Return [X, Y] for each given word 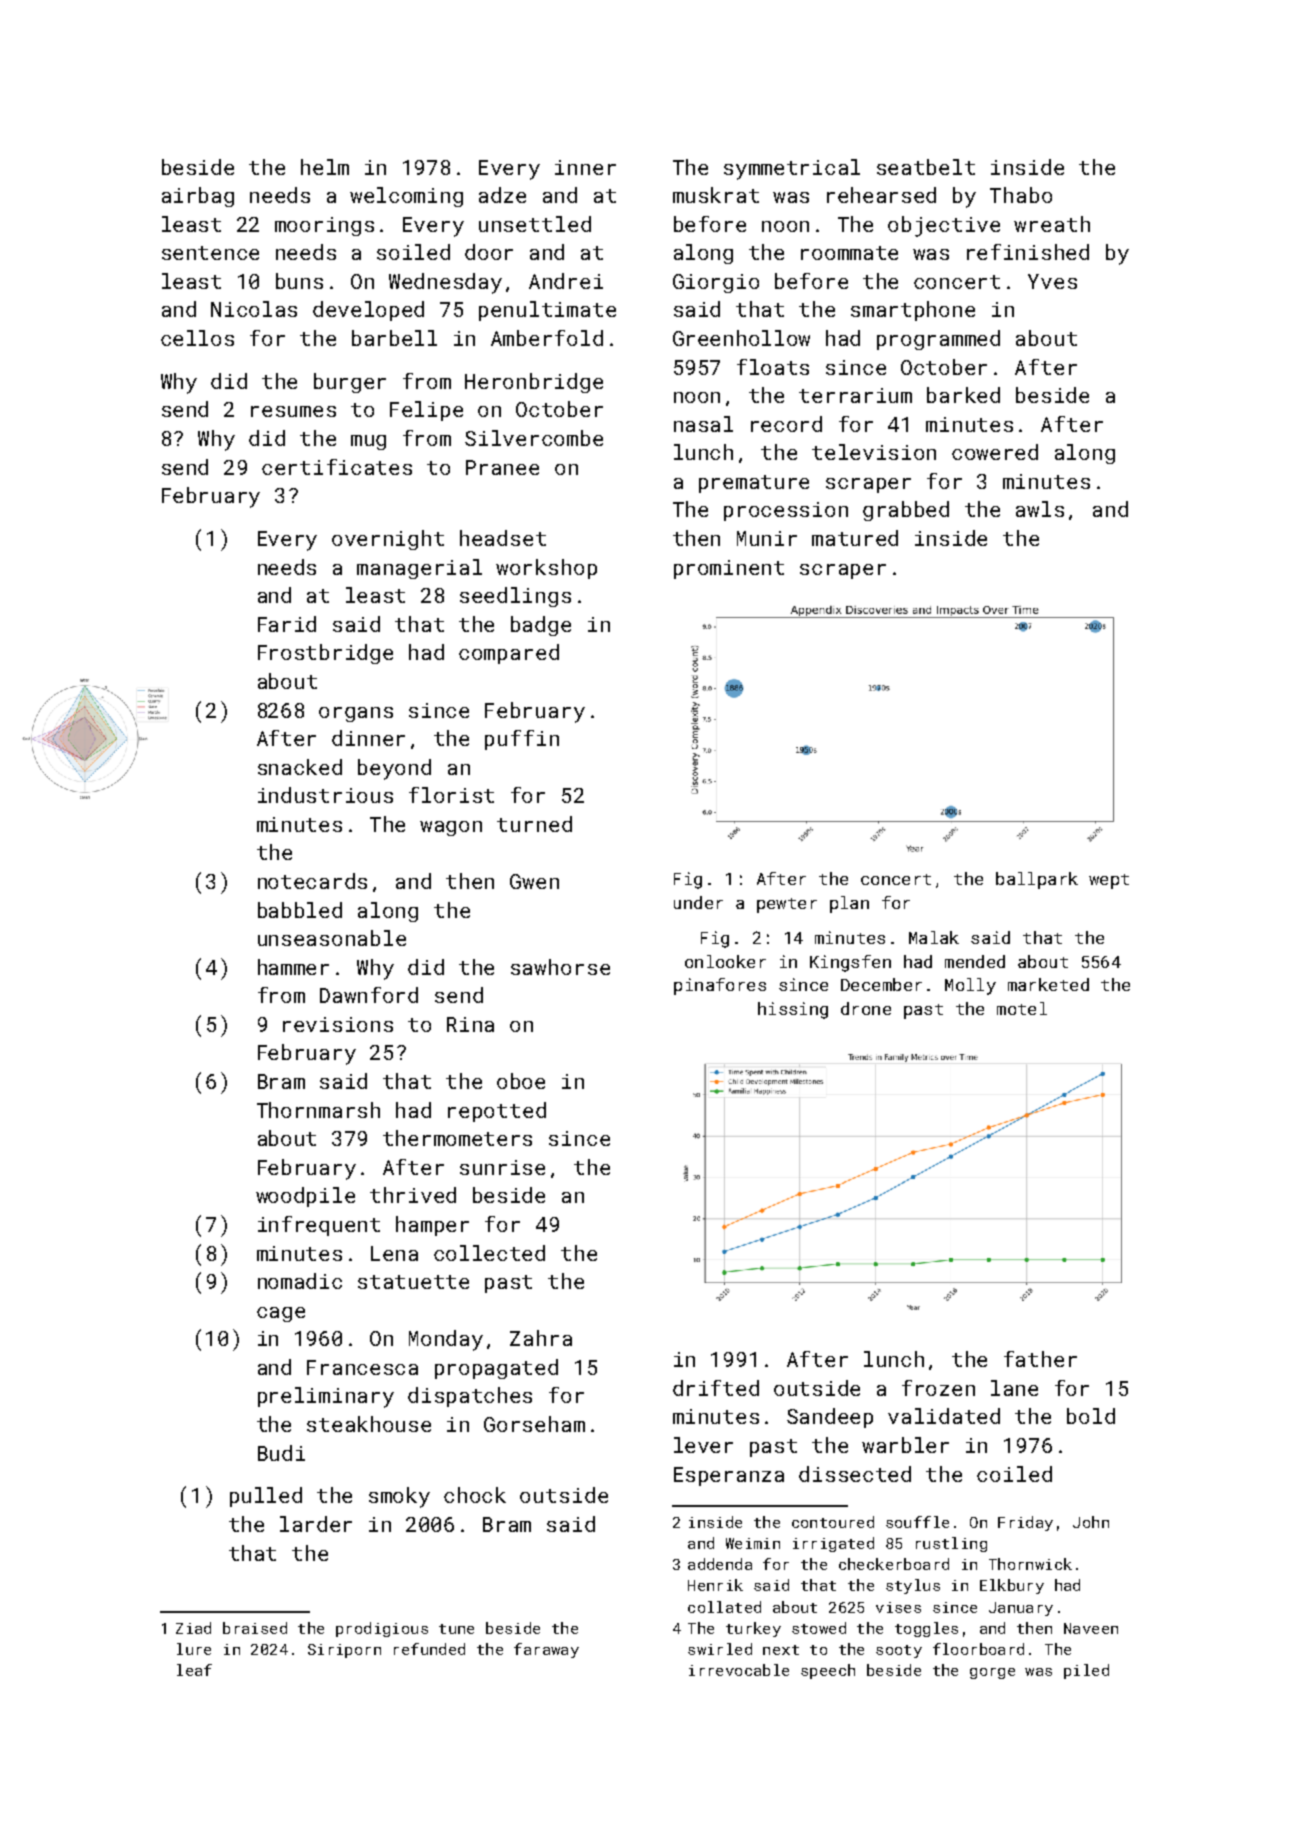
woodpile [305, 1197]
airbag [198, 197]
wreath [1052, 224]
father [1040, 1359]
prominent [729, 569]
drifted [716, 1388]
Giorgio [716, 283]
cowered [995, 452]
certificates [337, 467]
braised [255, 1628]
